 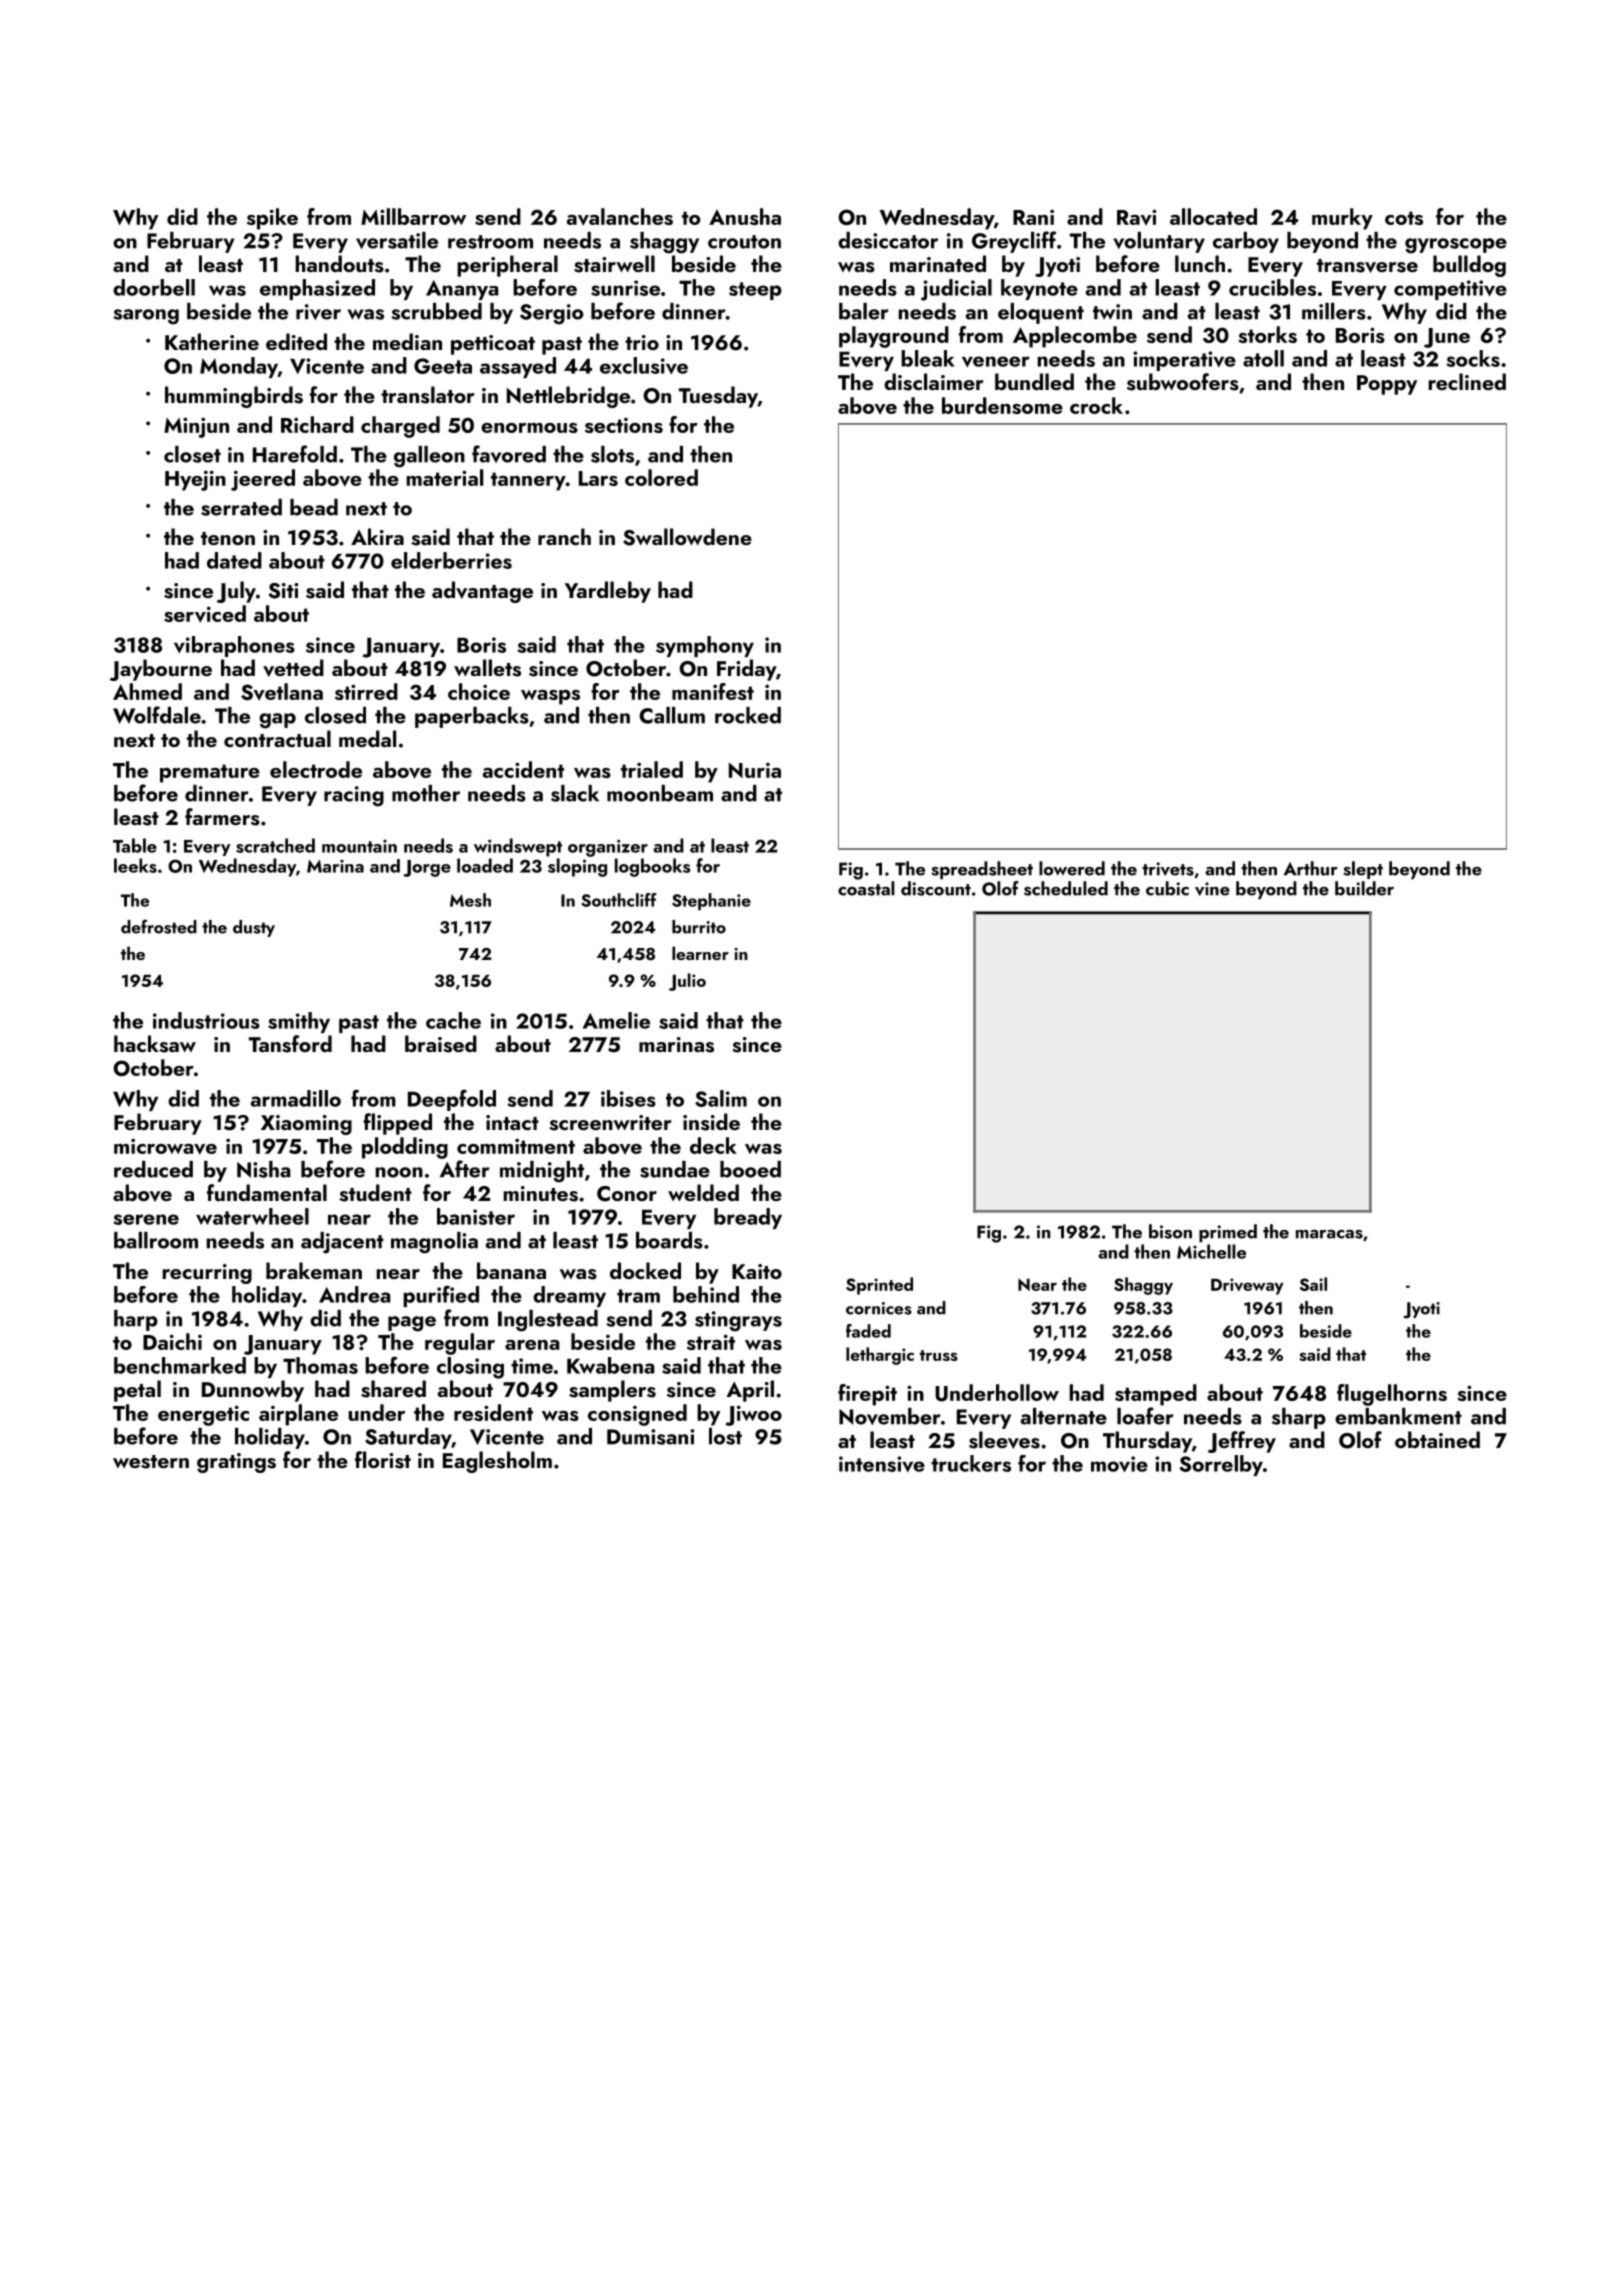 I want to click on spreadsheet, so click(x=982, y=870).
